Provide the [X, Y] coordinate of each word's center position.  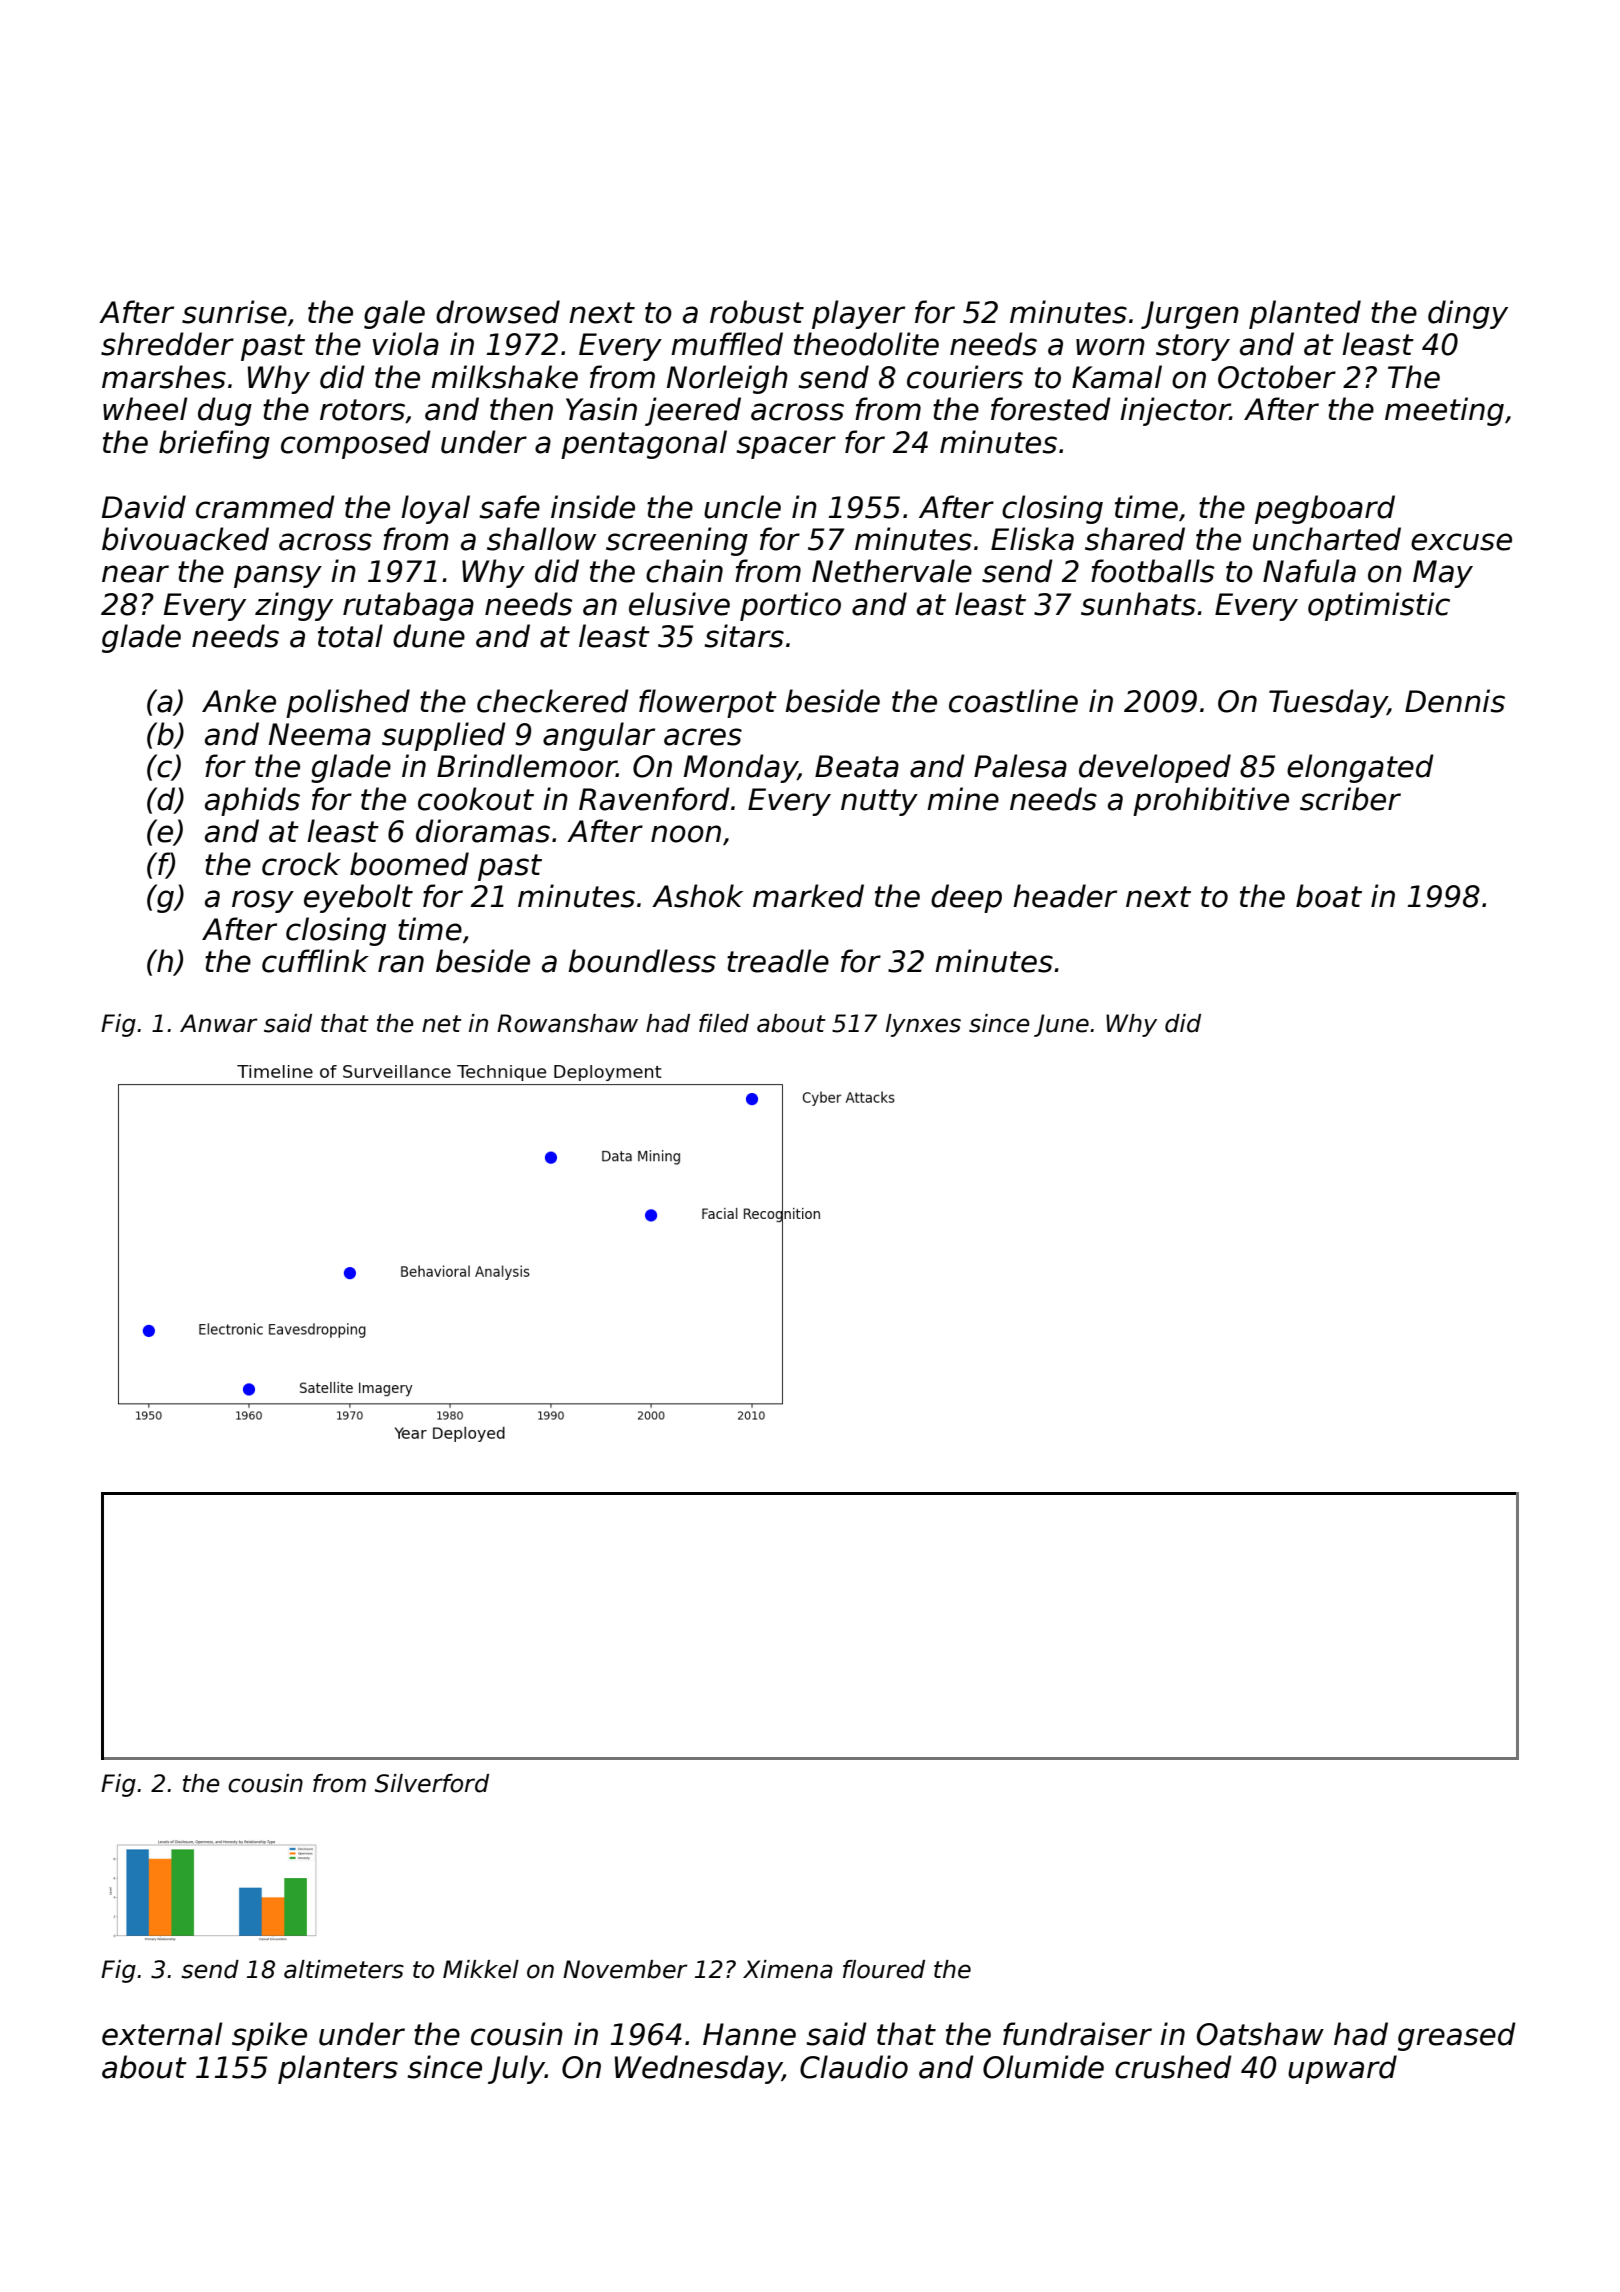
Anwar [218, 1023]
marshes [164, 377]
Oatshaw [1260, 2034]
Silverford [432, 1783]
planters [338, 2069]
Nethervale [892, 571]
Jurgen [1190, 315]
